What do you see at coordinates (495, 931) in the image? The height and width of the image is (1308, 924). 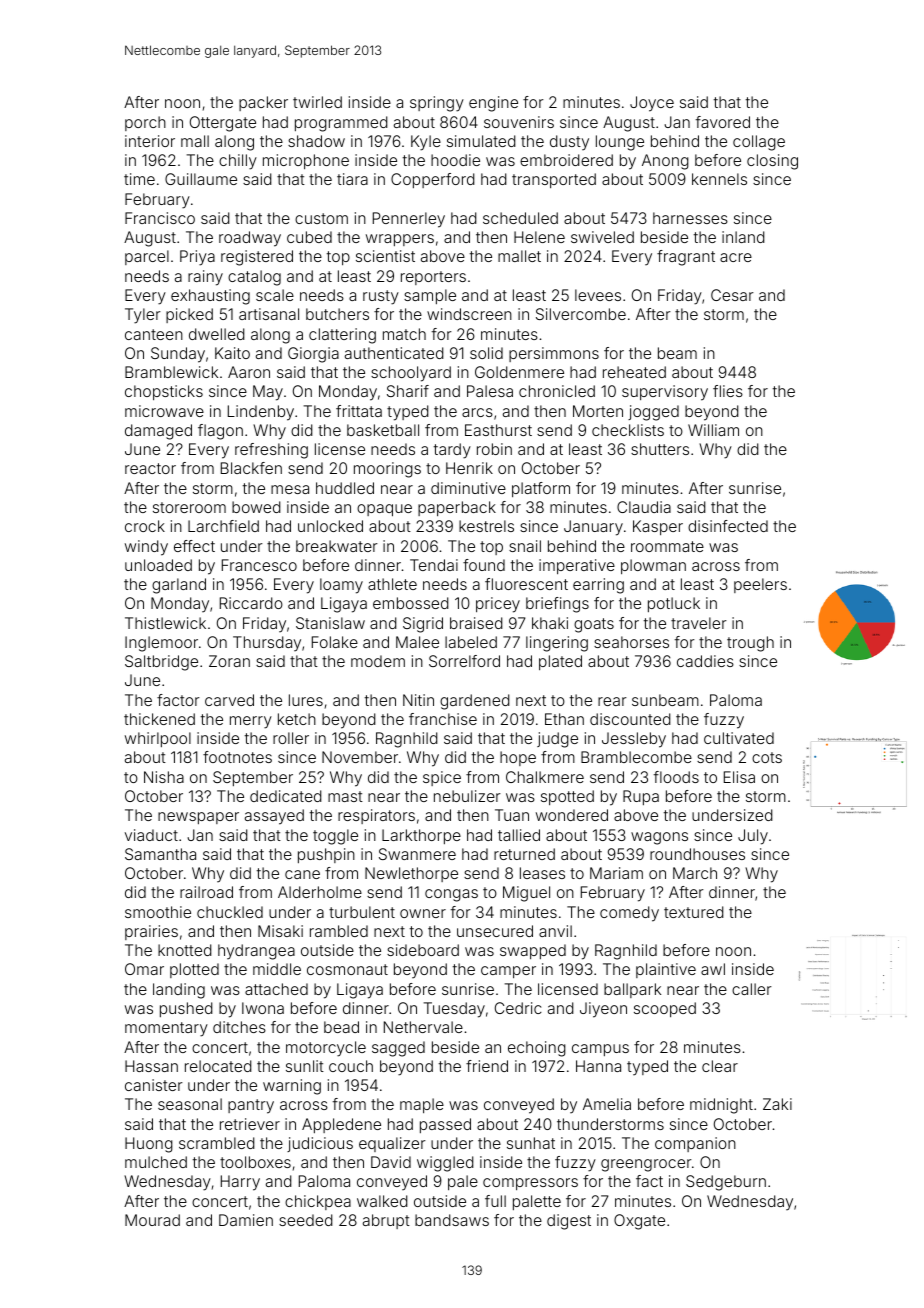 I see `unsecured` at bounding box center [495, 931].
